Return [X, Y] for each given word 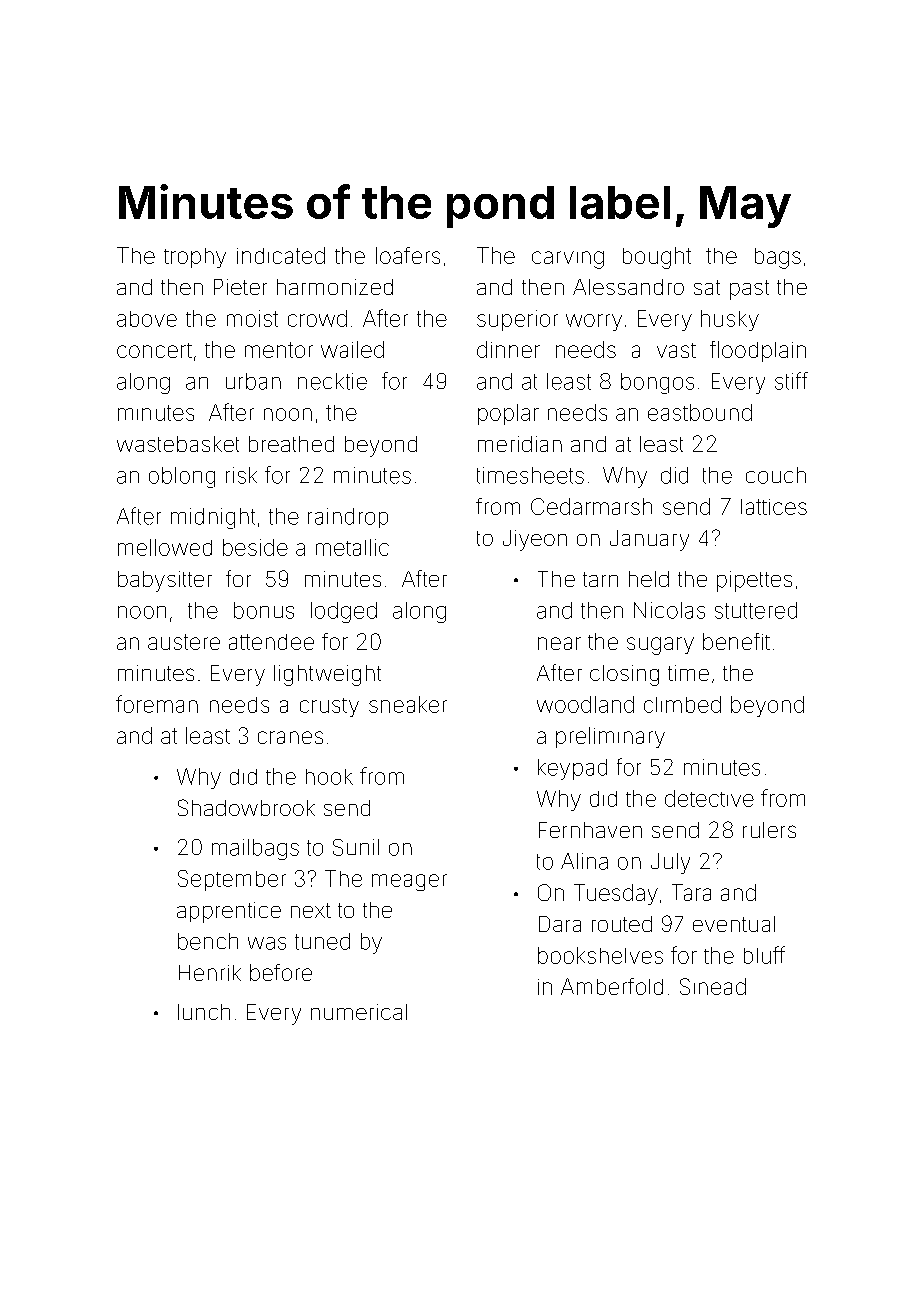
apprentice [229, 912]
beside [255, 547]
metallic [352, 547]
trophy [195, 258]
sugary [660, 646]
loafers [408, 255]
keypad [572, 769]
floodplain [758, 351]
